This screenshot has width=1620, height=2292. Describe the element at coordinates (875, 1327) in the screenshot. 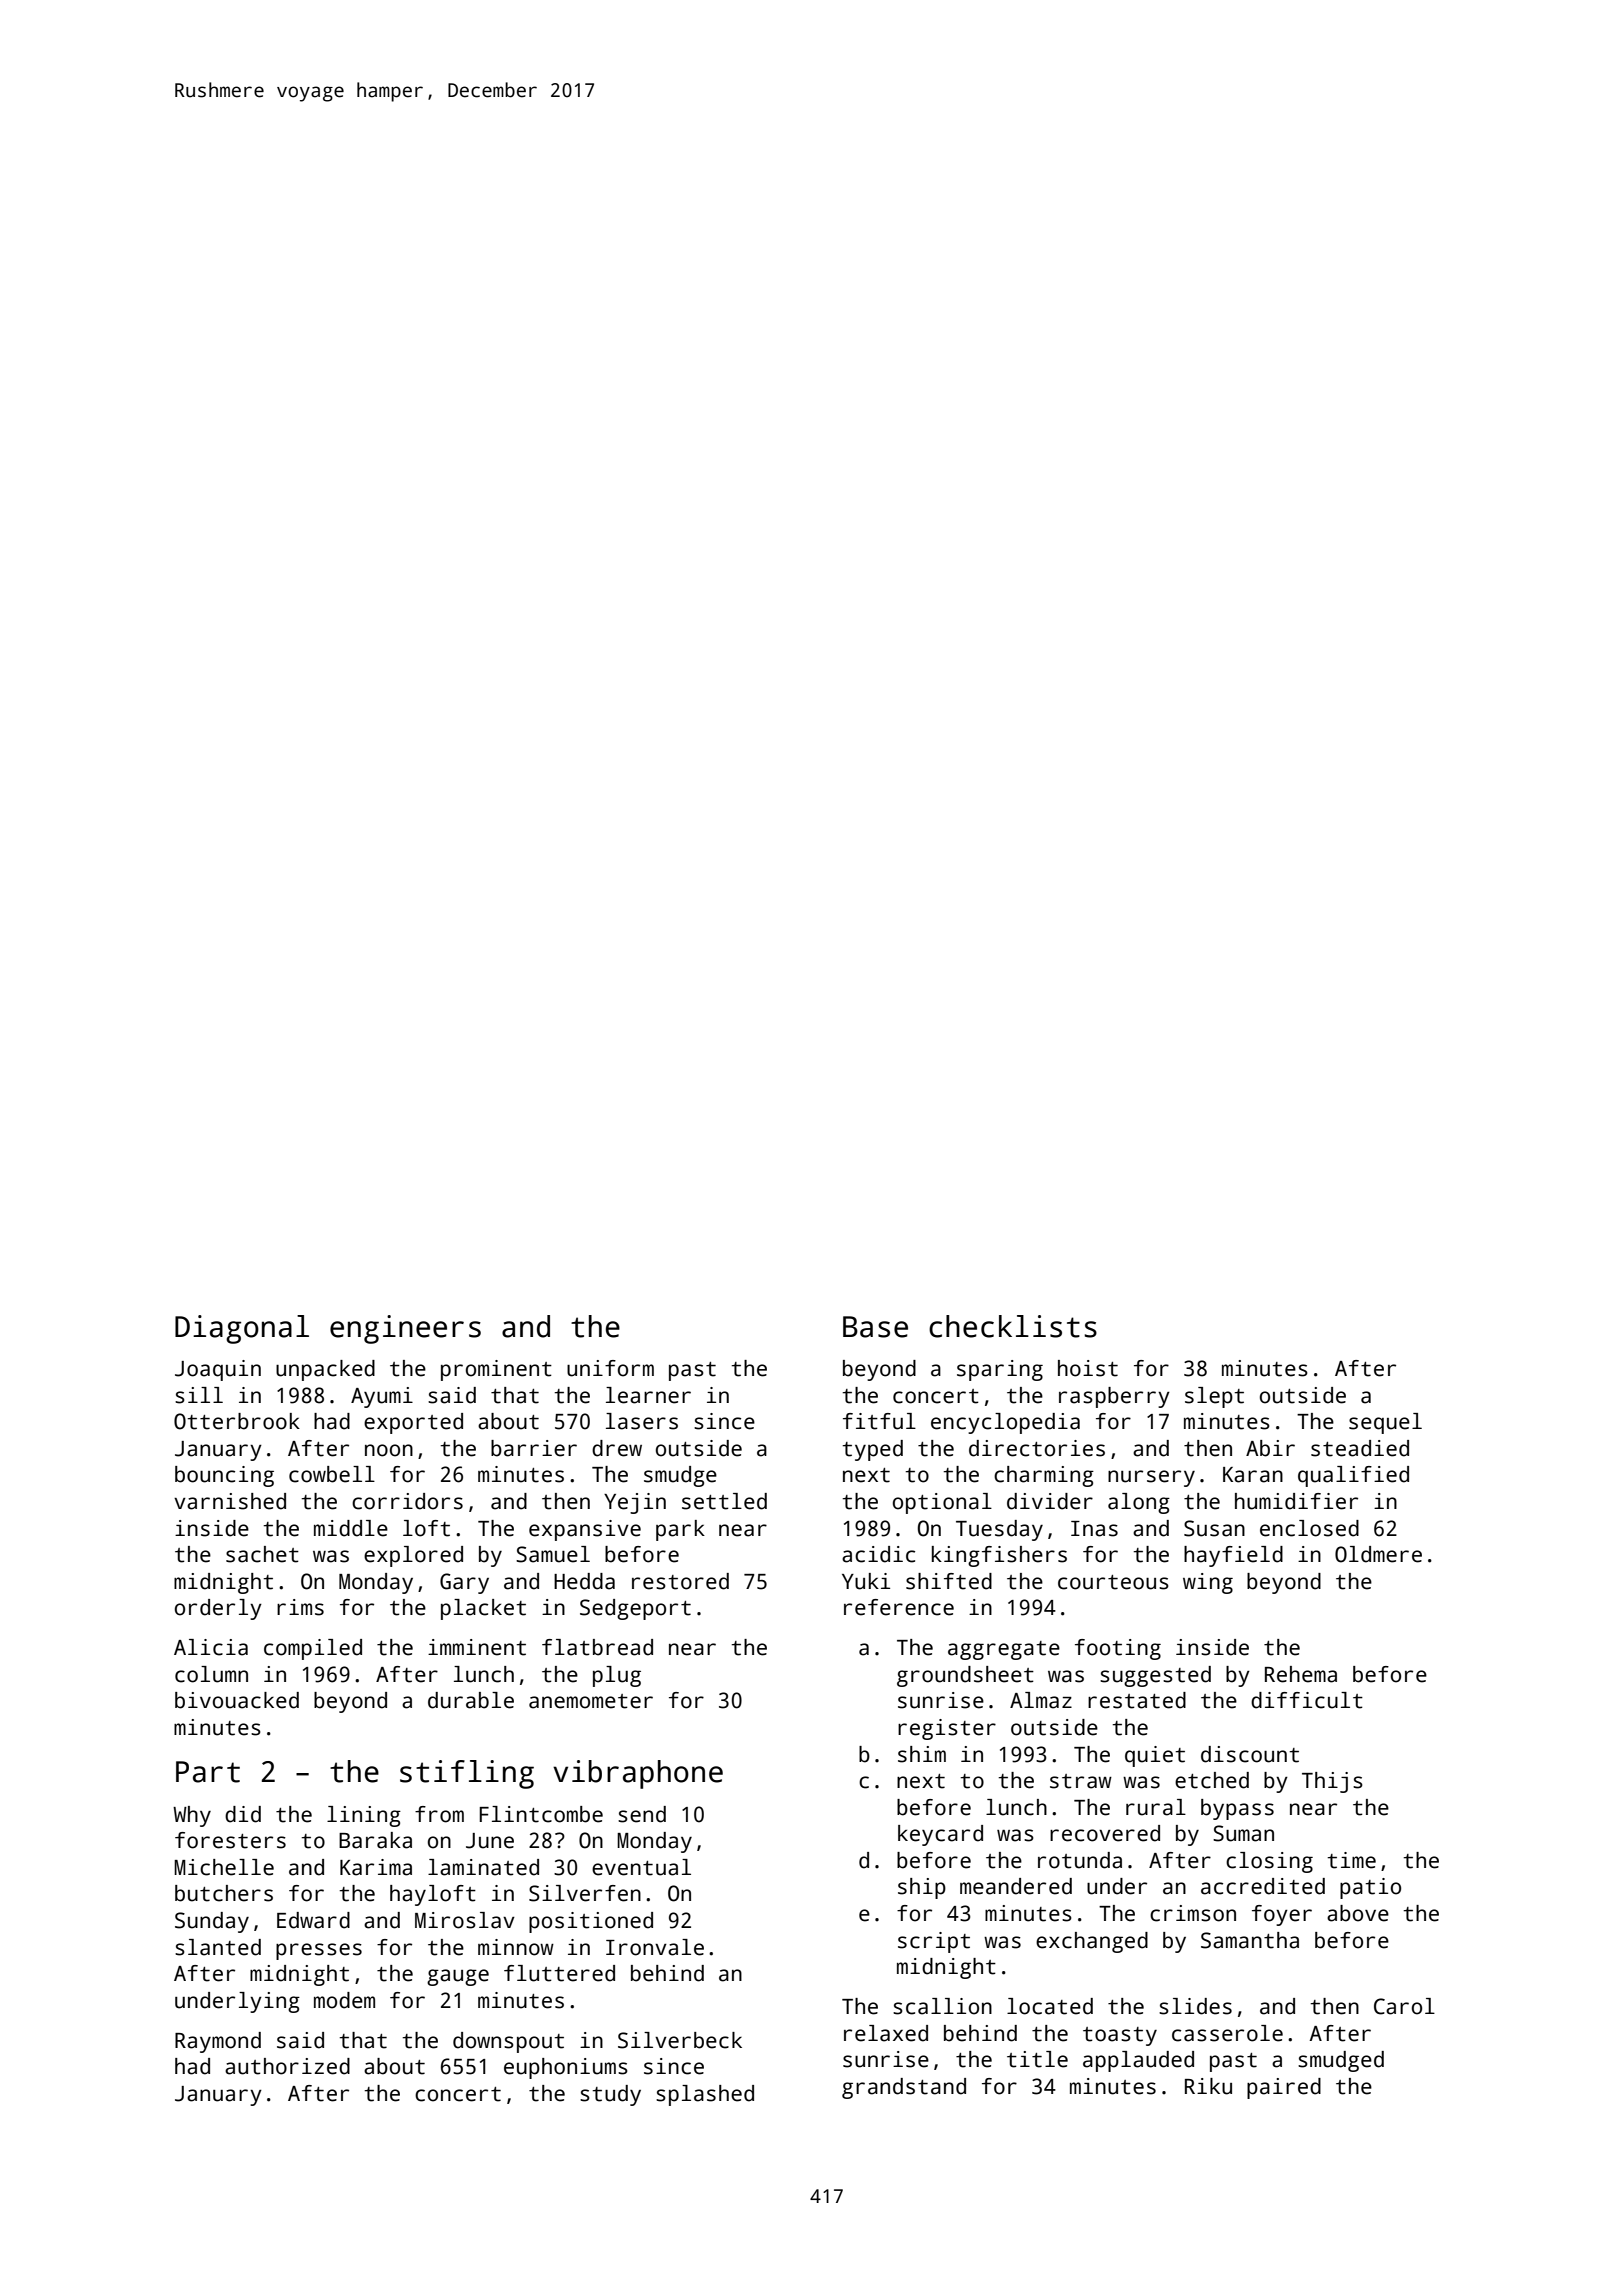

I see `Base` at that location.
